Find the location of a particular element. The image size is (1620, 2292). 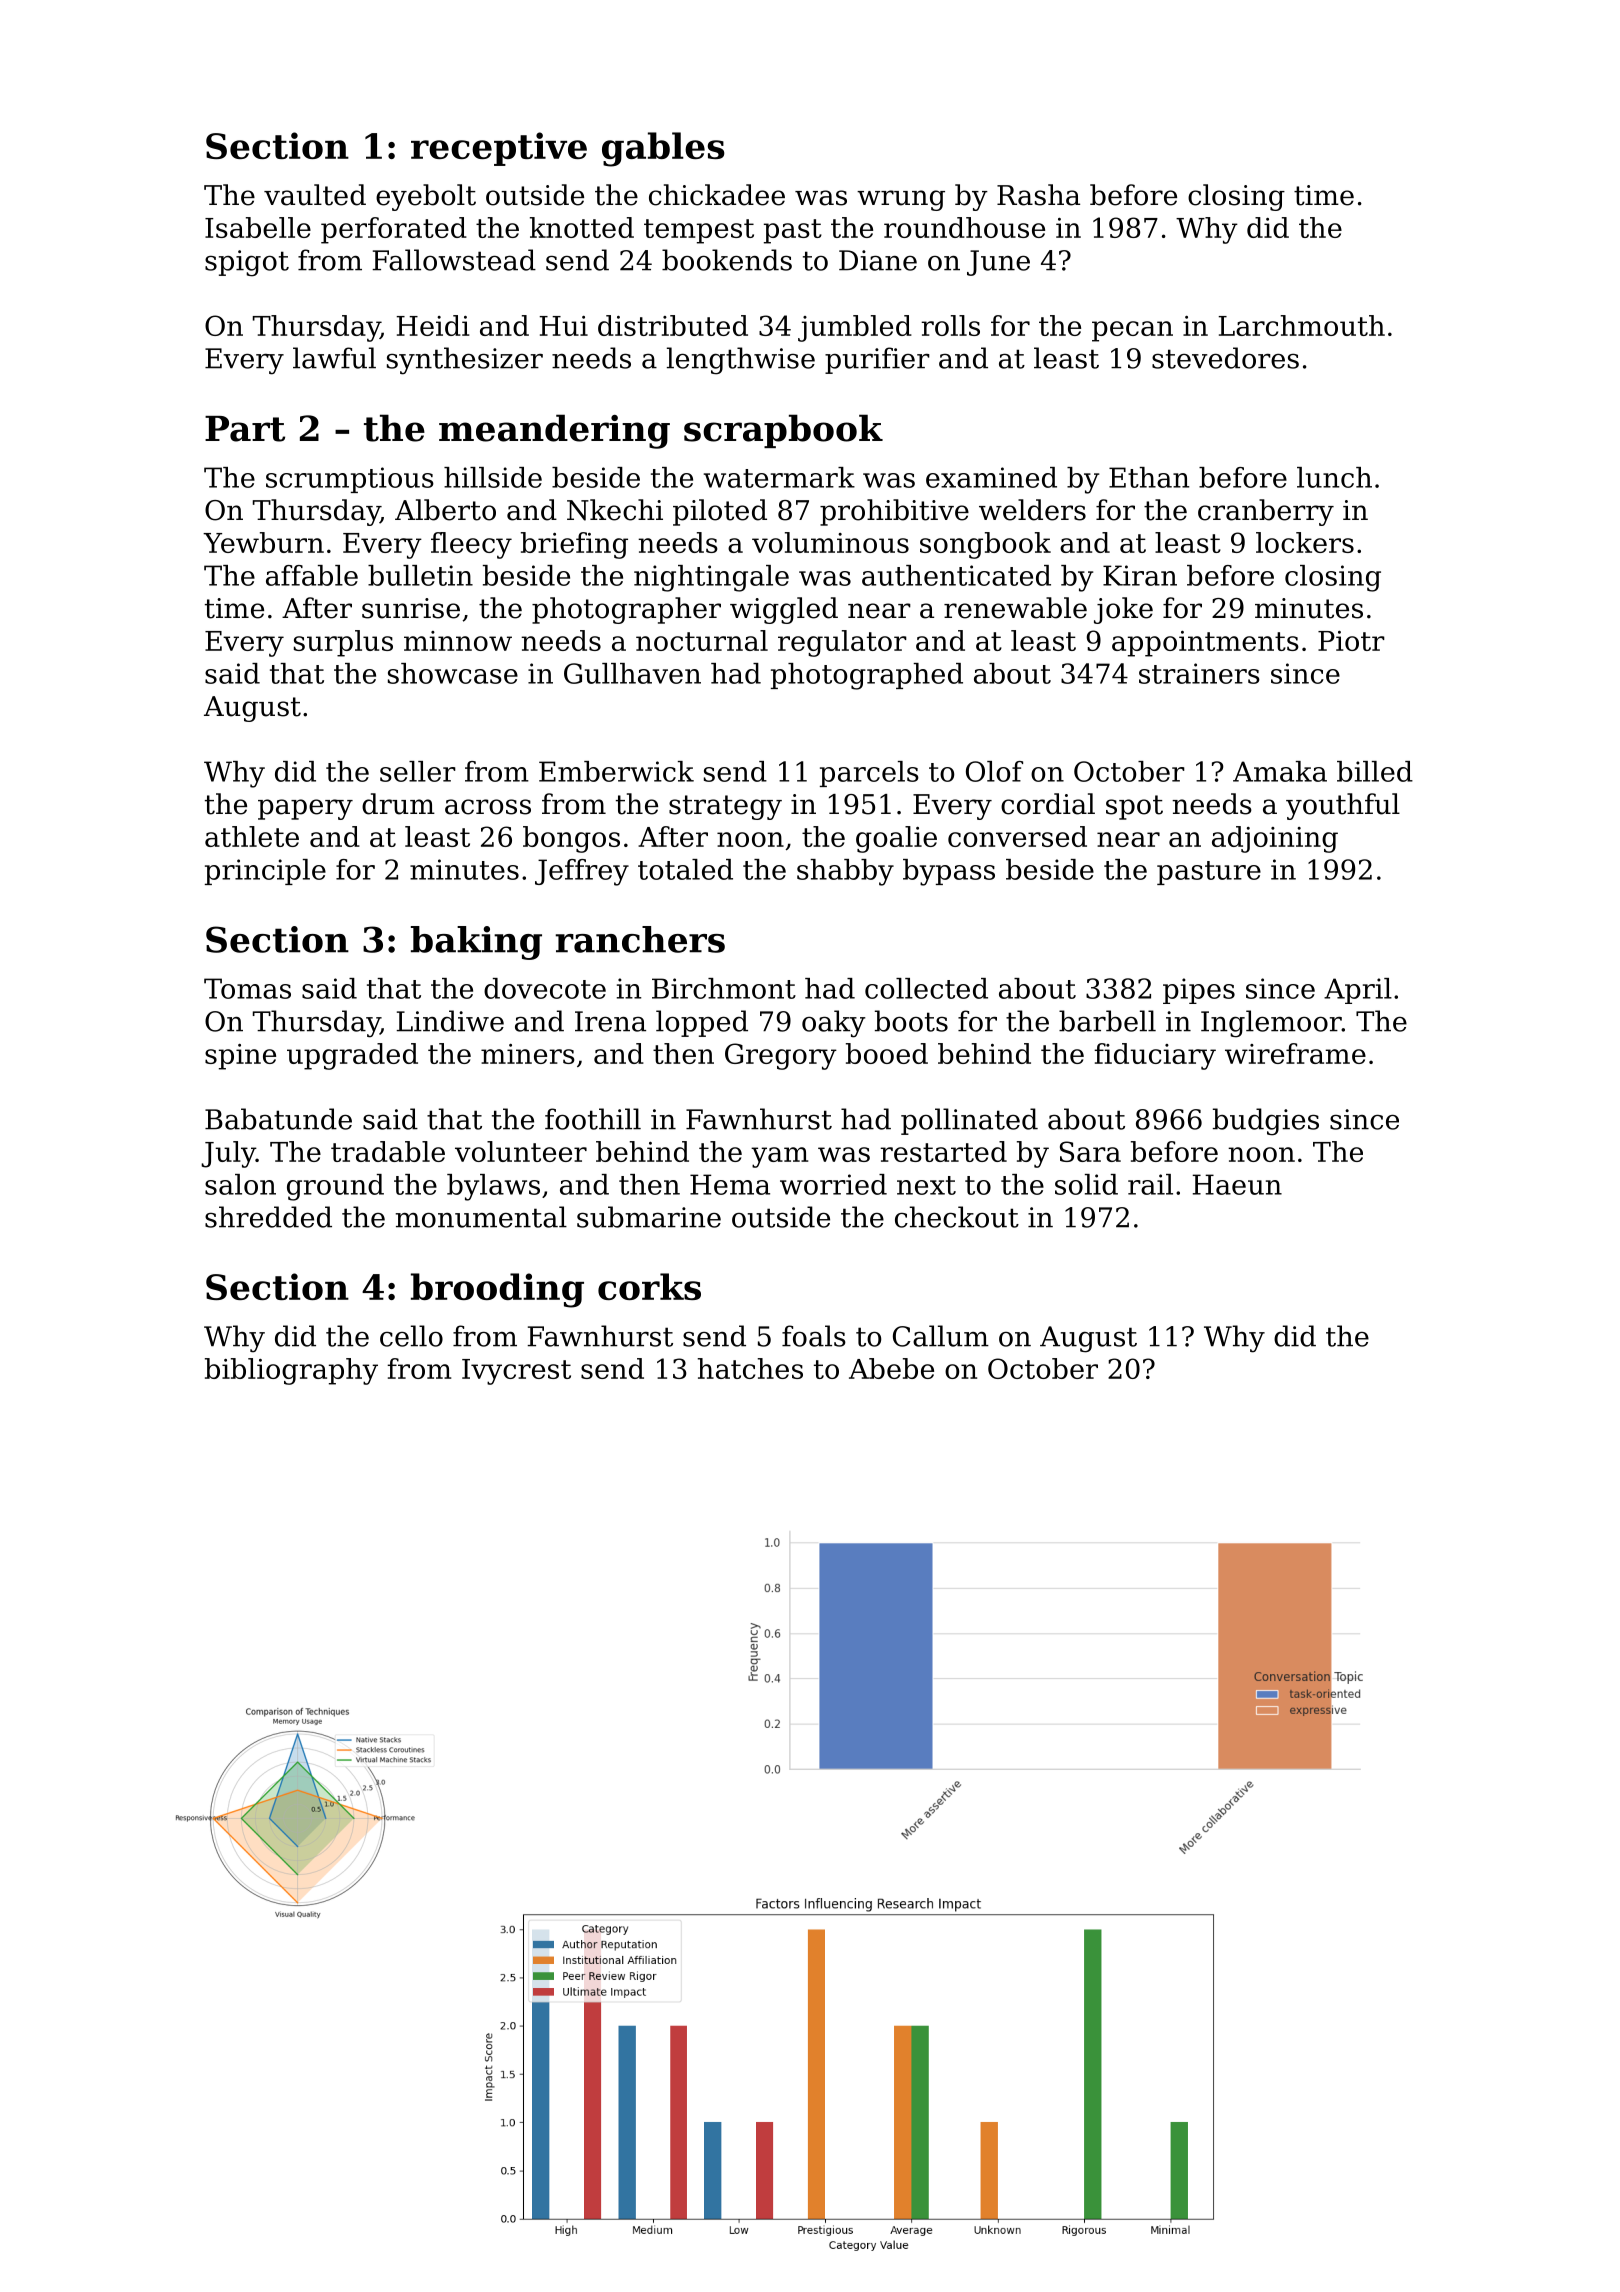

meandering is located at coordinates (554, 431).
